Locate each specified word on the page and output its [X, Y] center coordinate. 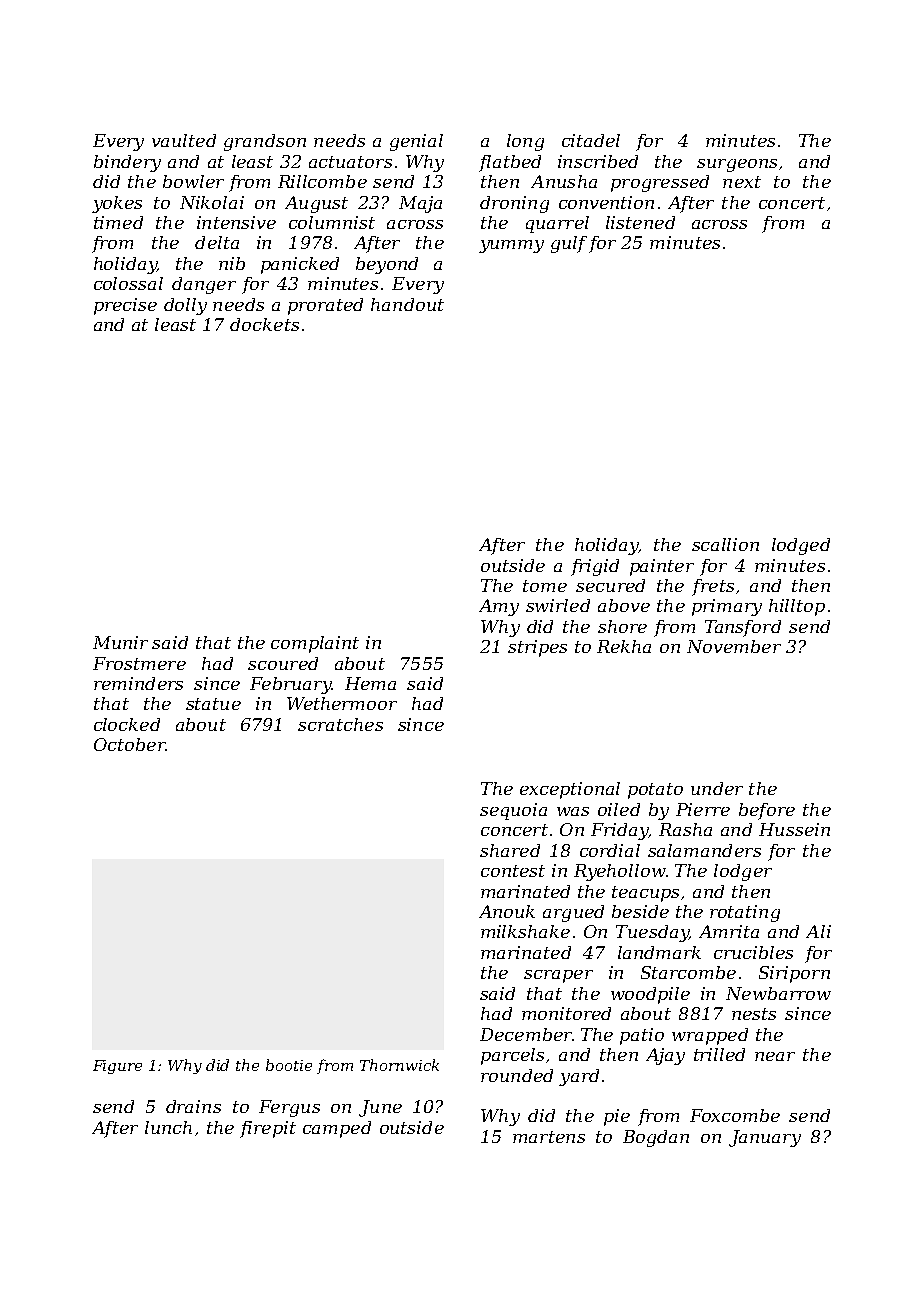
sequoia [513, 811]
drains [193, 1106]
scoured [283, 663]
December [526, 1034]
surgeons [737, 165]
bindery [127, 163]
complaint [315, 644]
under [717, 788]
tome [545, 586]
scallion [725, 544]
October [129, 744]
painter [662, 567]
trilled [719, 1054]
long [525, 142]
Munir [120, 642]
